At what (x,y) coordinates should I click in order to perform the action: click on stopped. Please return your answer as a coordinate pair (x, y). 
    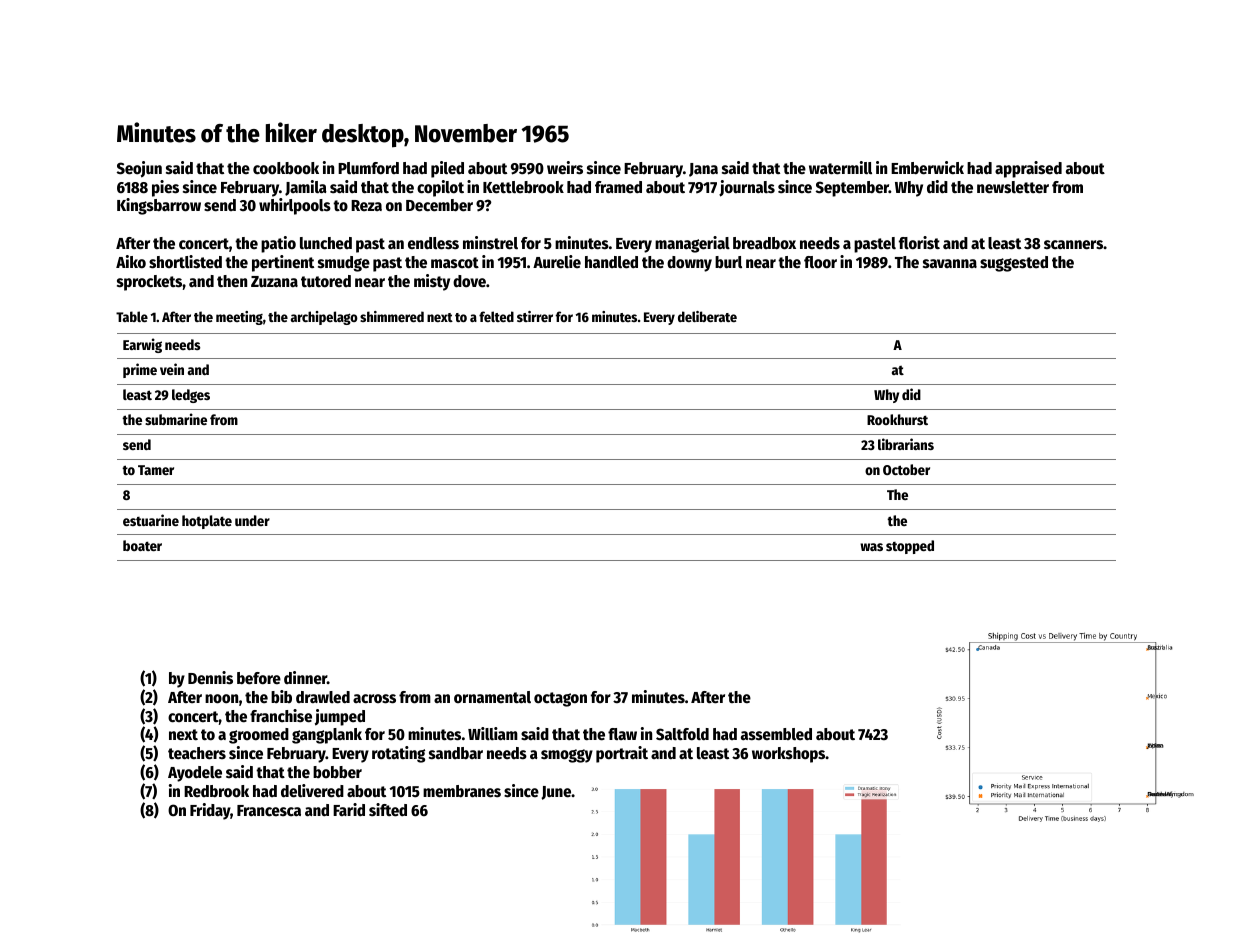
    Looking at the image, I should click on (910, 547).
